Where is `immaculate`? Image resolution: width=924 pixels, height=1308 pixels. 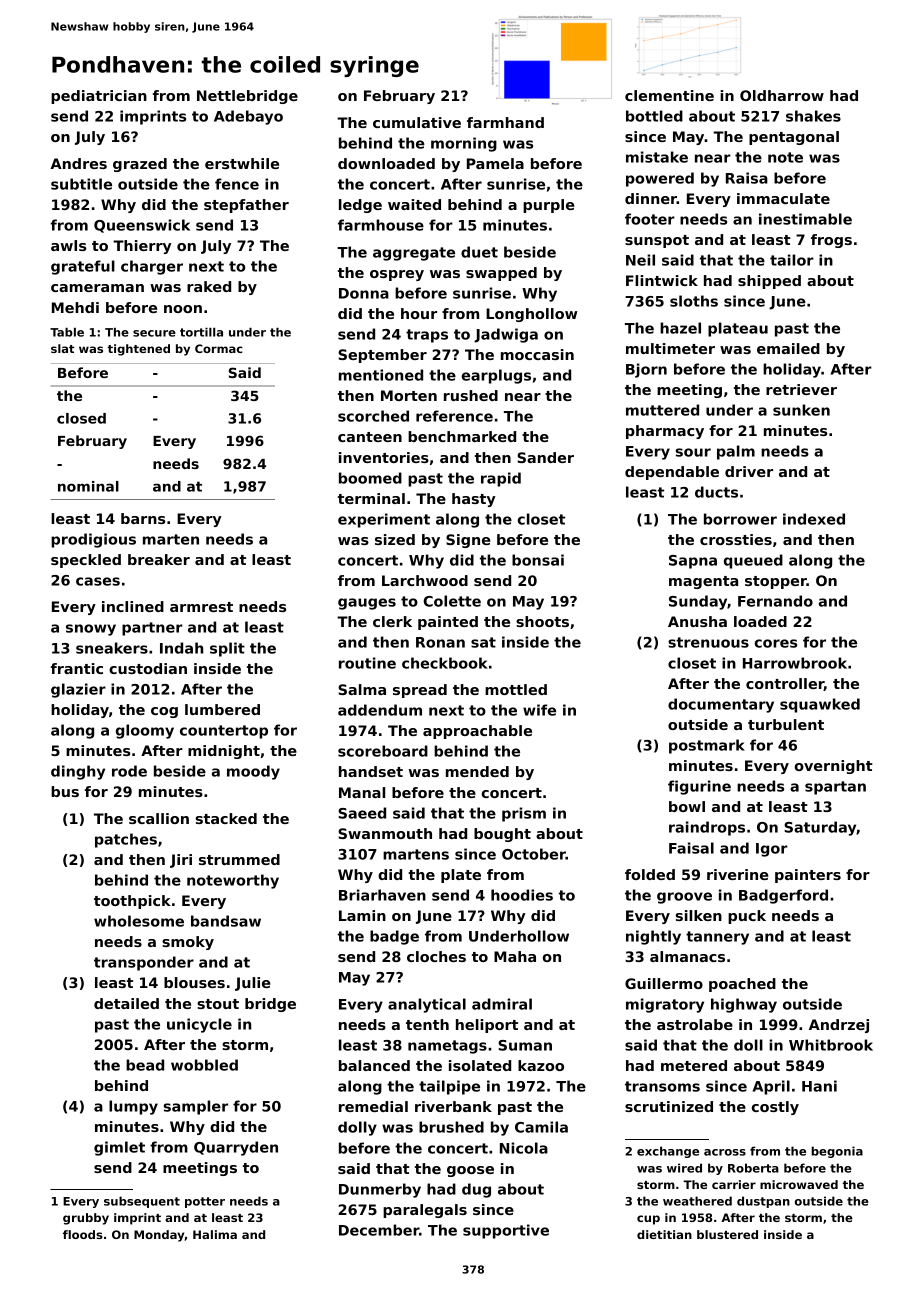
immaculate is located at coordinates (783, 198).
